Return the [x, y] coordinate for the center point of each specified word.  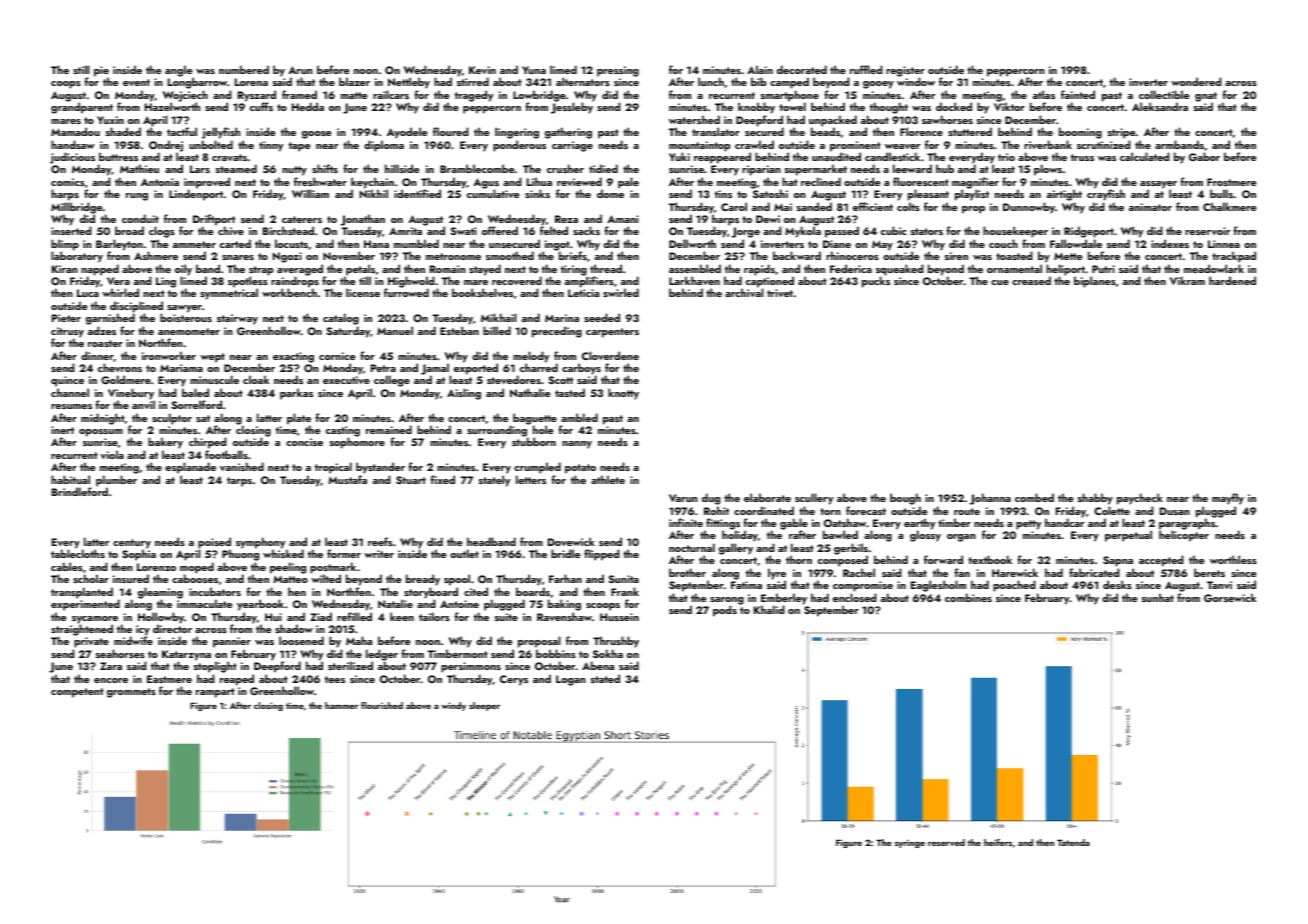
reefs [380, 541]
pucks [876, 282]
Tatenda [1073, 842]
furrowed [406, 293]
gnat [1206, 97]
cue [1000, 282]
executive [346, 380]
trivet [780, 293]
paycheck [1140, 499]
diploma [384, 146]
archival [744, 293]
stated [605, 678]
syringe [910, 844]
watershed [694, 119]
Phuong [240, 555]
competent [77, 693]
